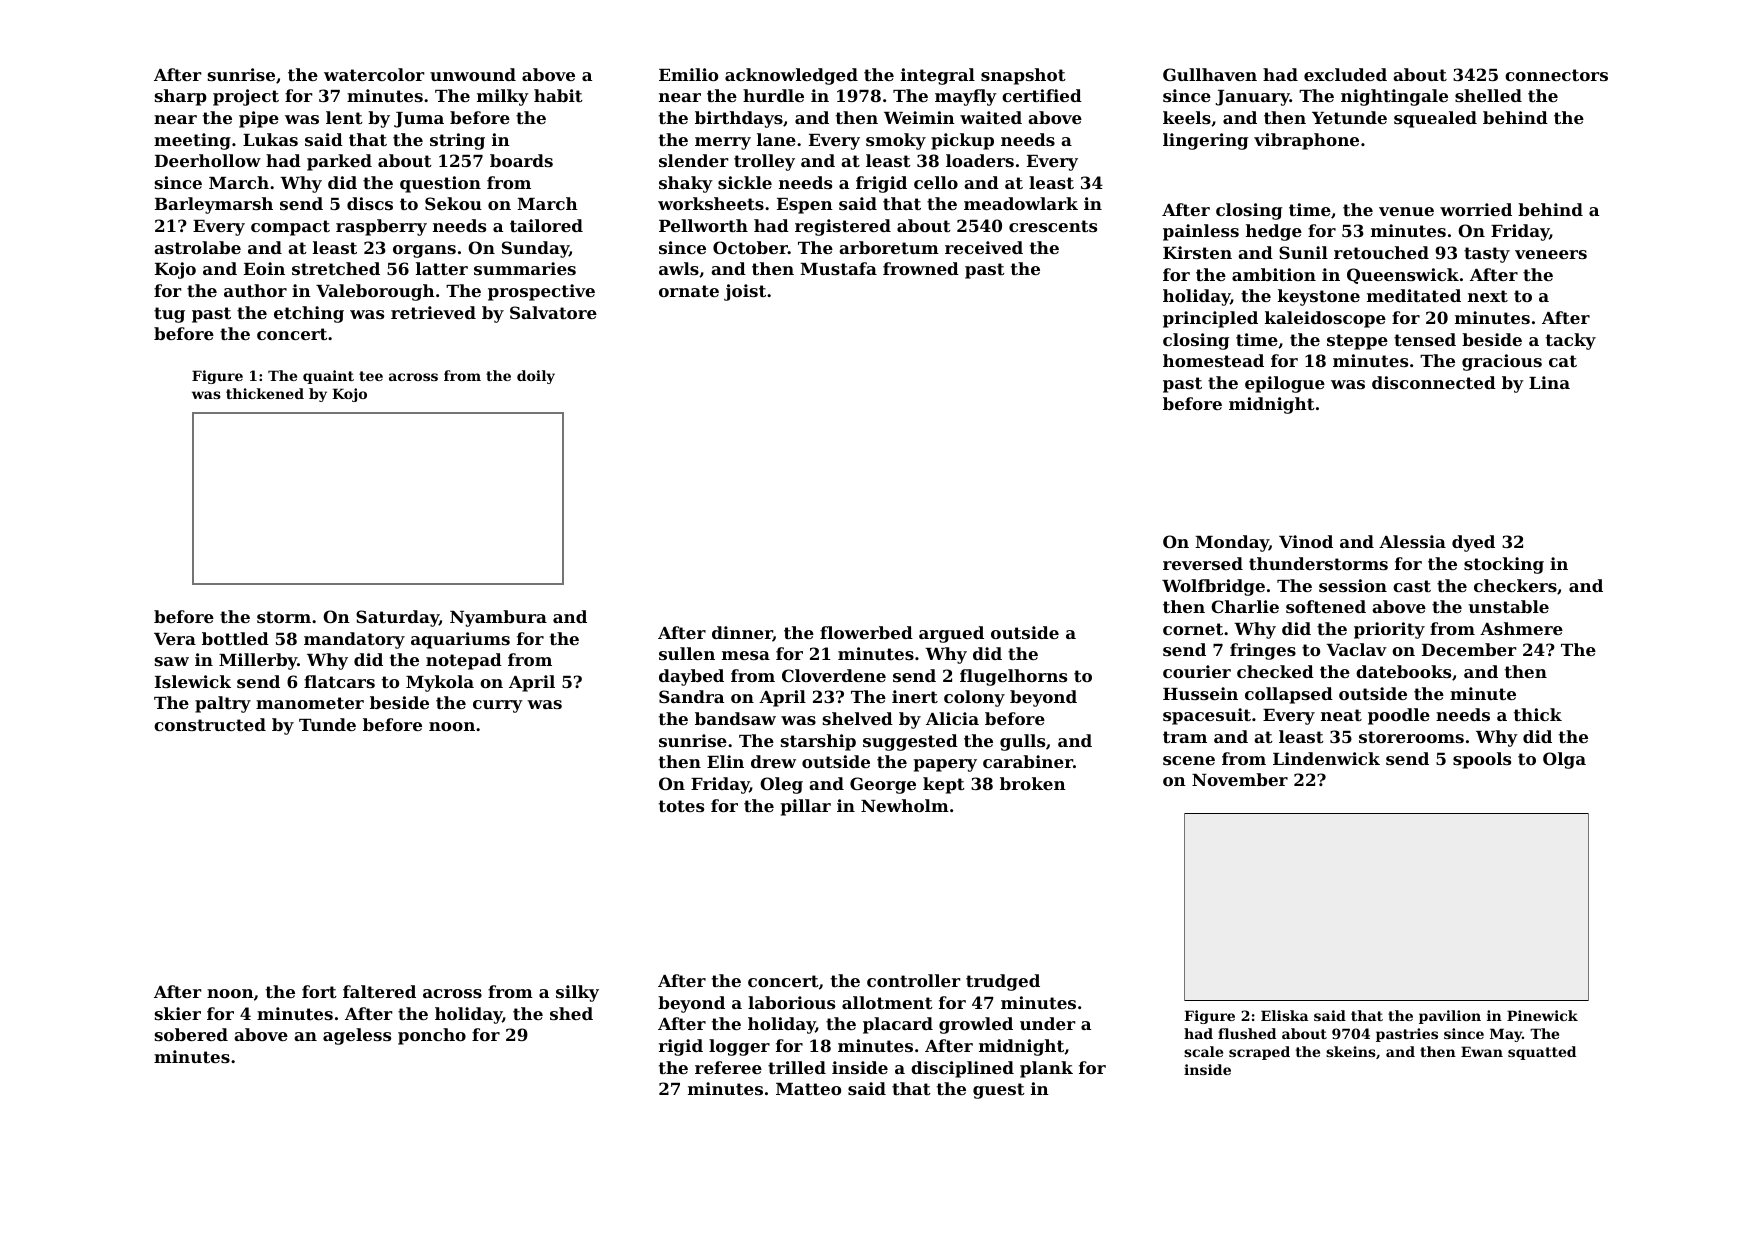 This document has height=1247, width=1764. What do you see at coordinates (1556, 75) in the document?
I see `connectors` at bounding box center [1556, 75].
